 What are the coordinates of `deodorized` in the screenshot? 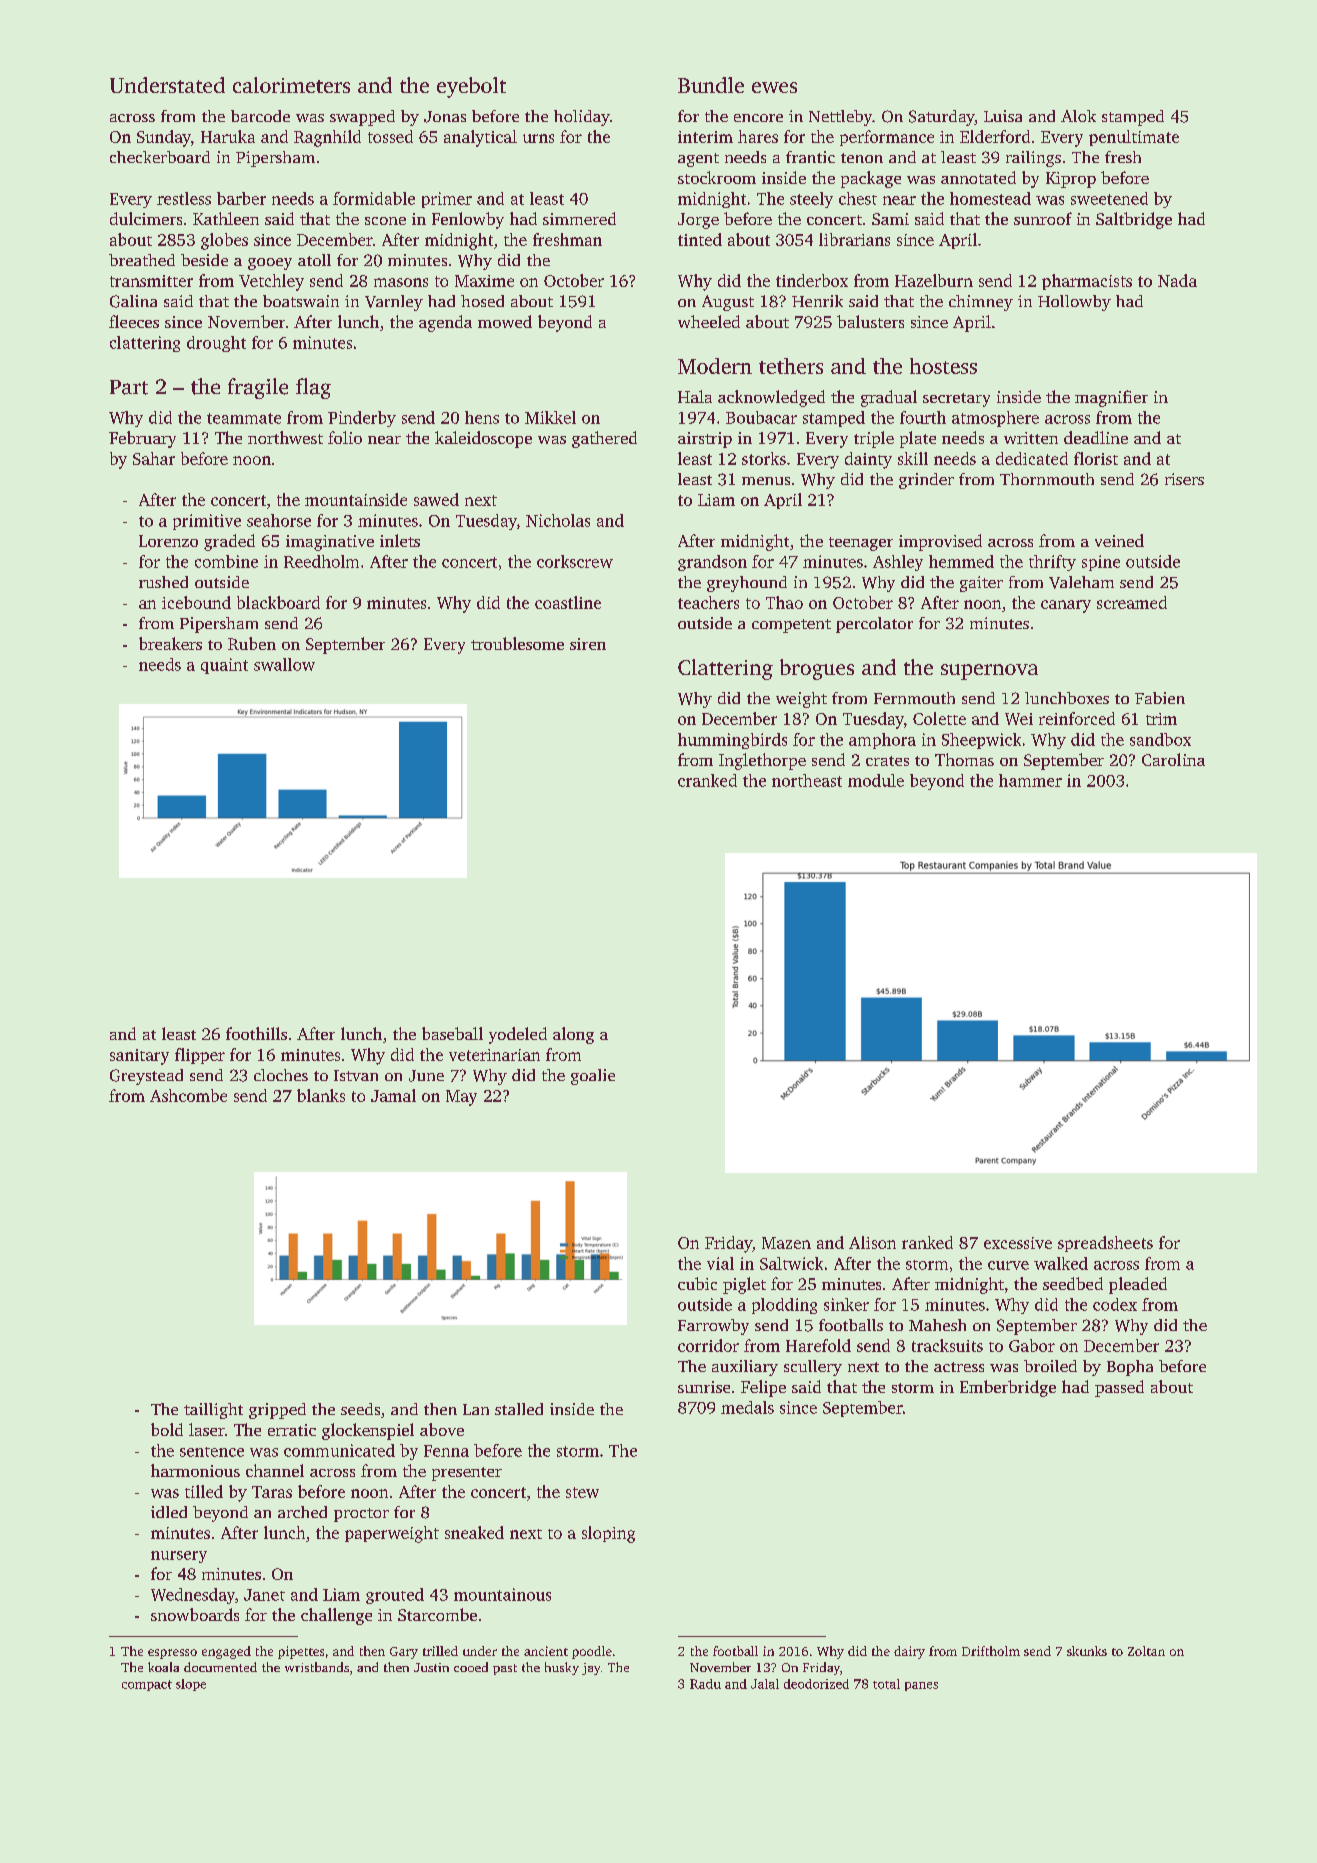 It's located at (816, 1684).
